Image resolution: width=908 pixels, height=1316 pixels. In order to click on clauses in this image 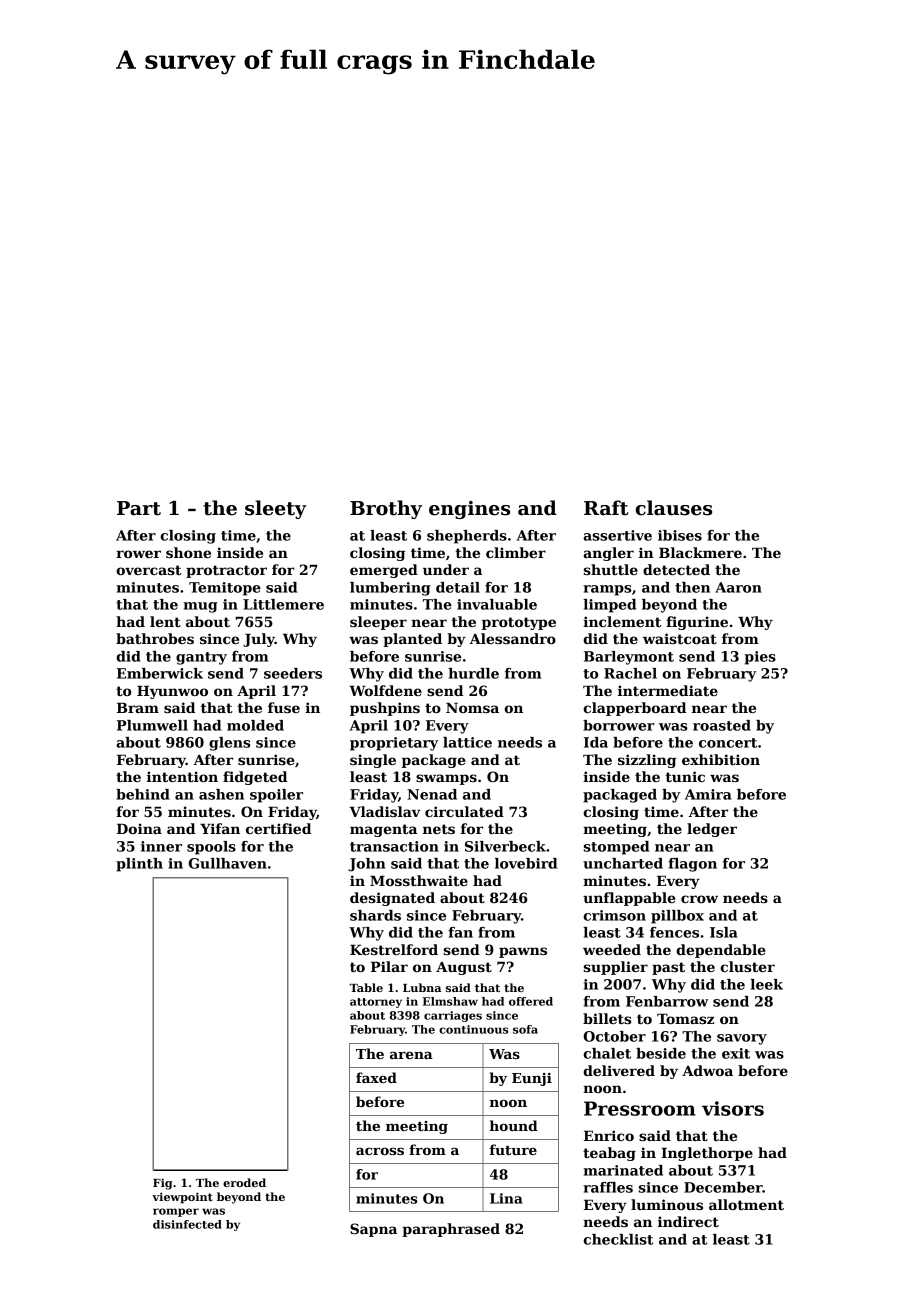, I will do `click(674, 508)`.
